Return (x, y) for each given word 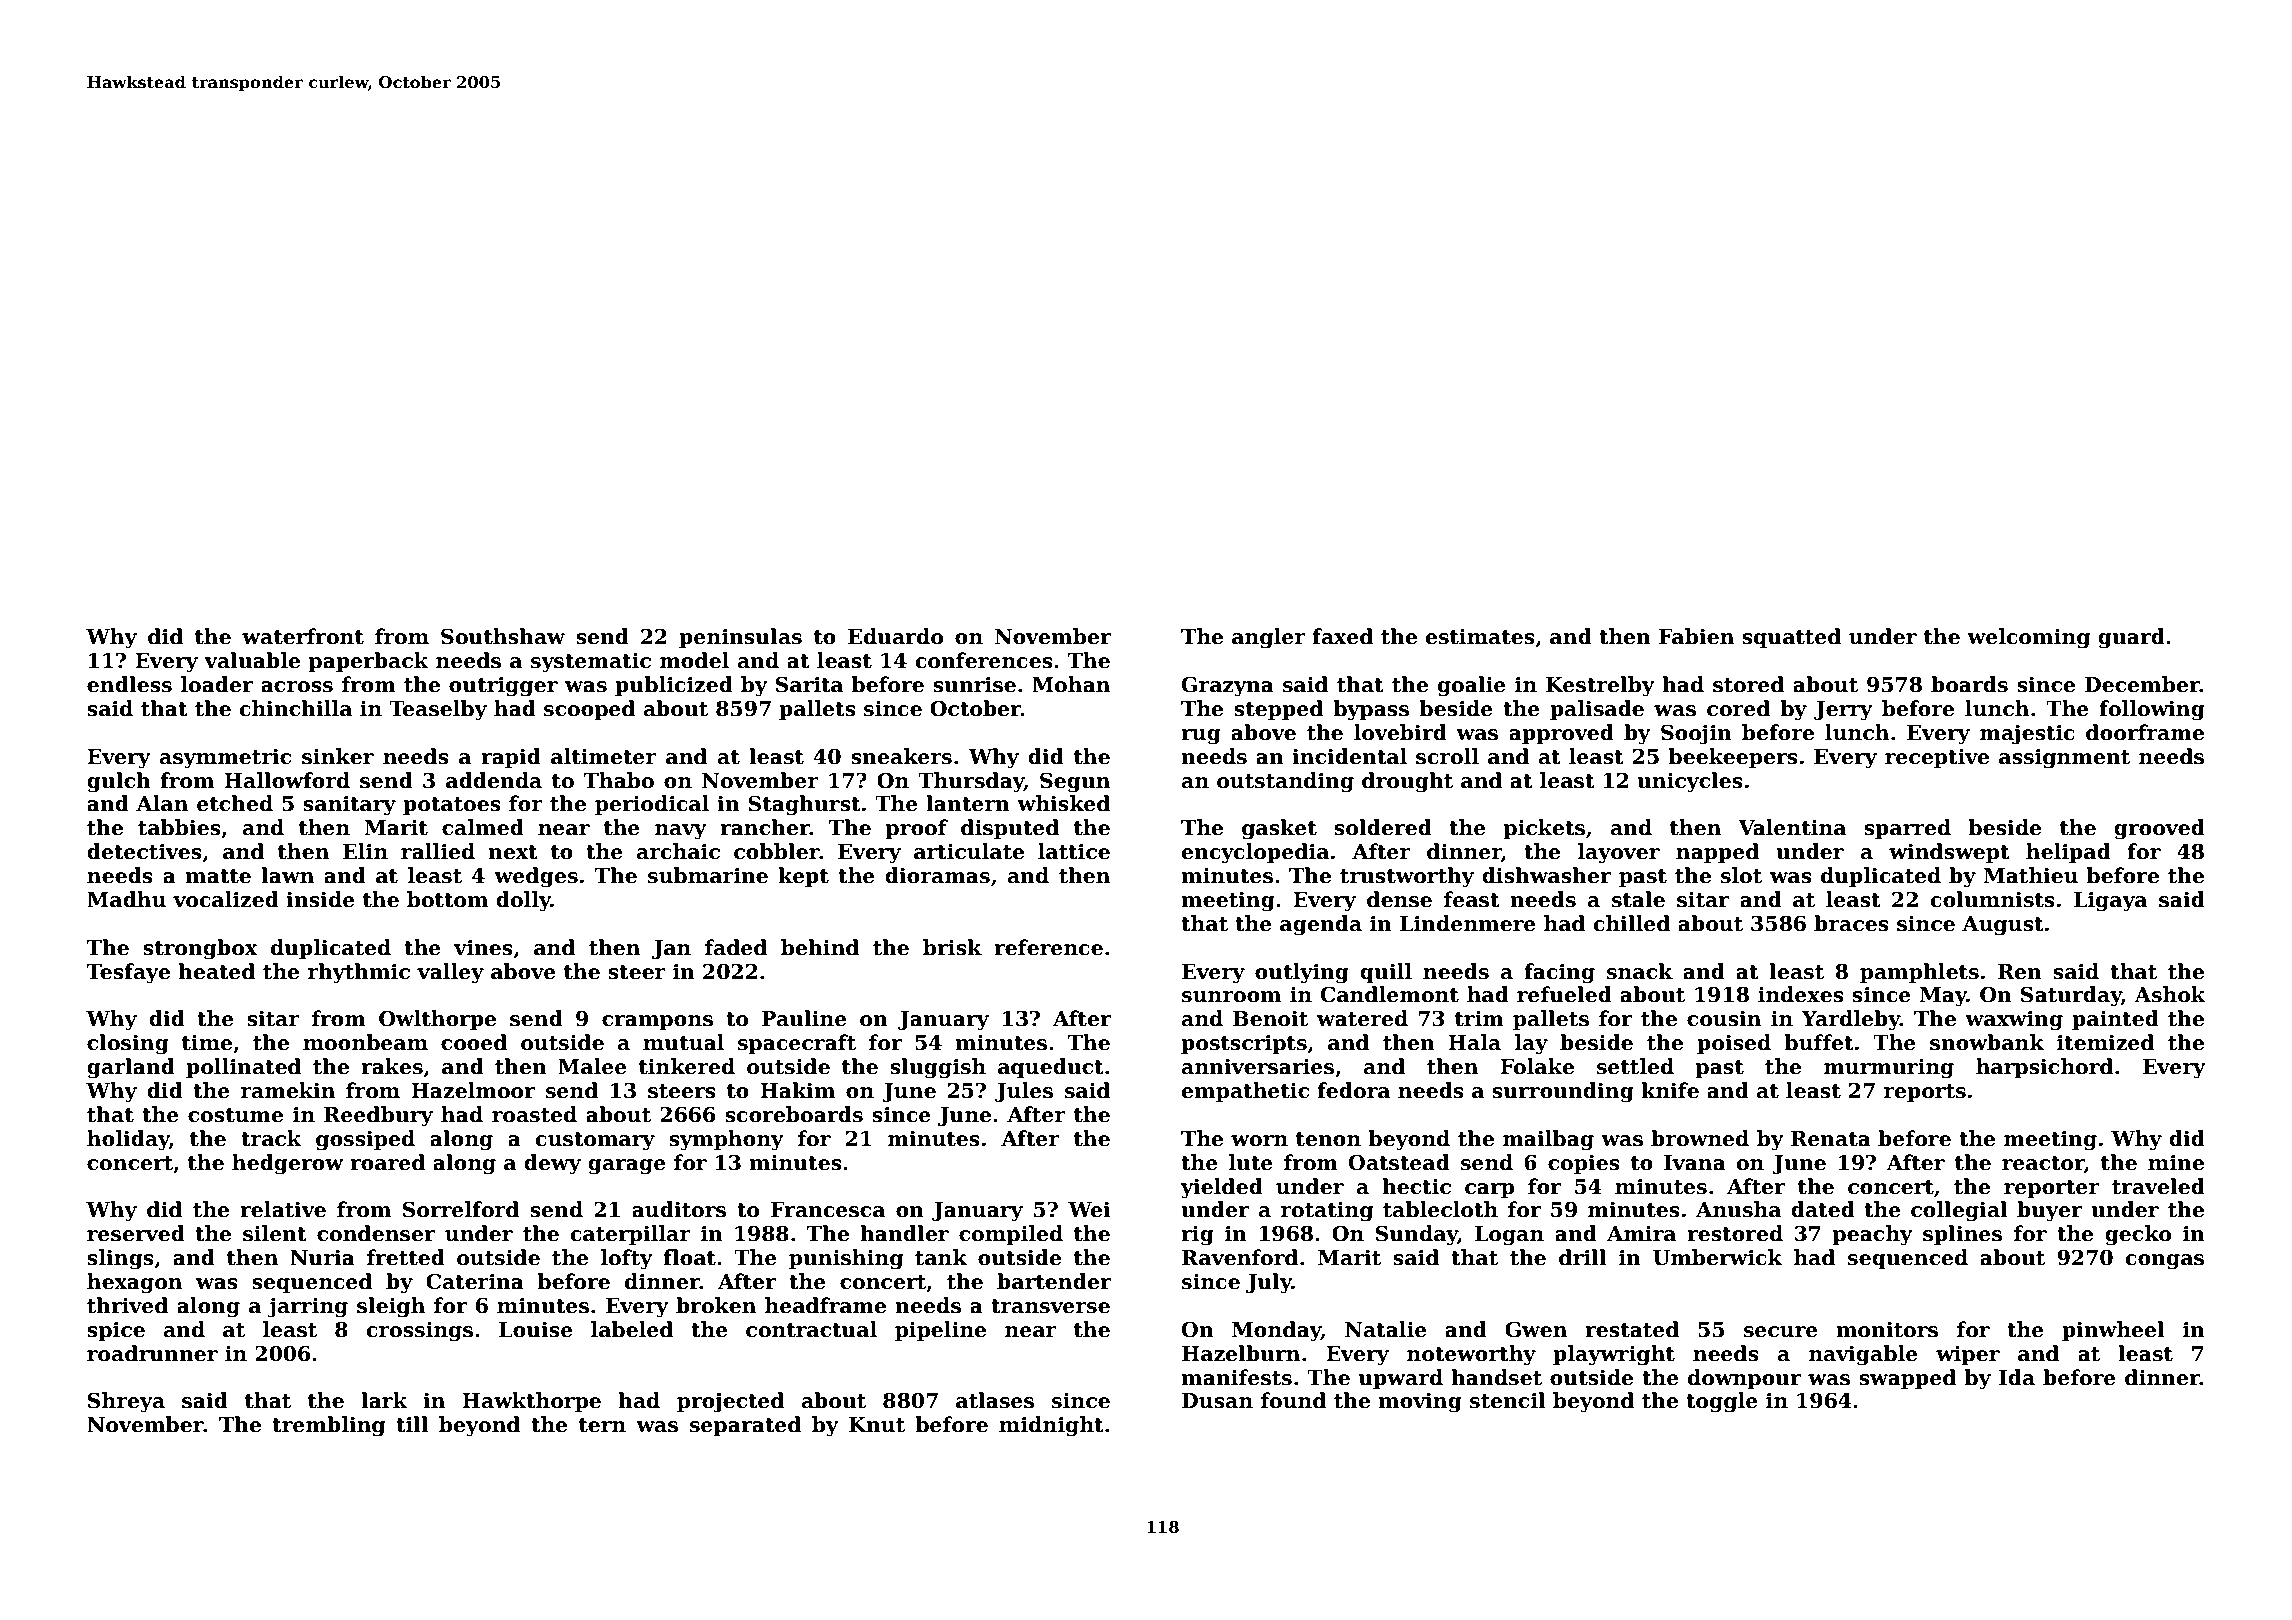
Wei (1089, 1209)
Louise (536, 1329)
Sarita (809, 684)
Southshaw (503, 636)
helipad (2068, 853)
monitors (1887, 1329)
